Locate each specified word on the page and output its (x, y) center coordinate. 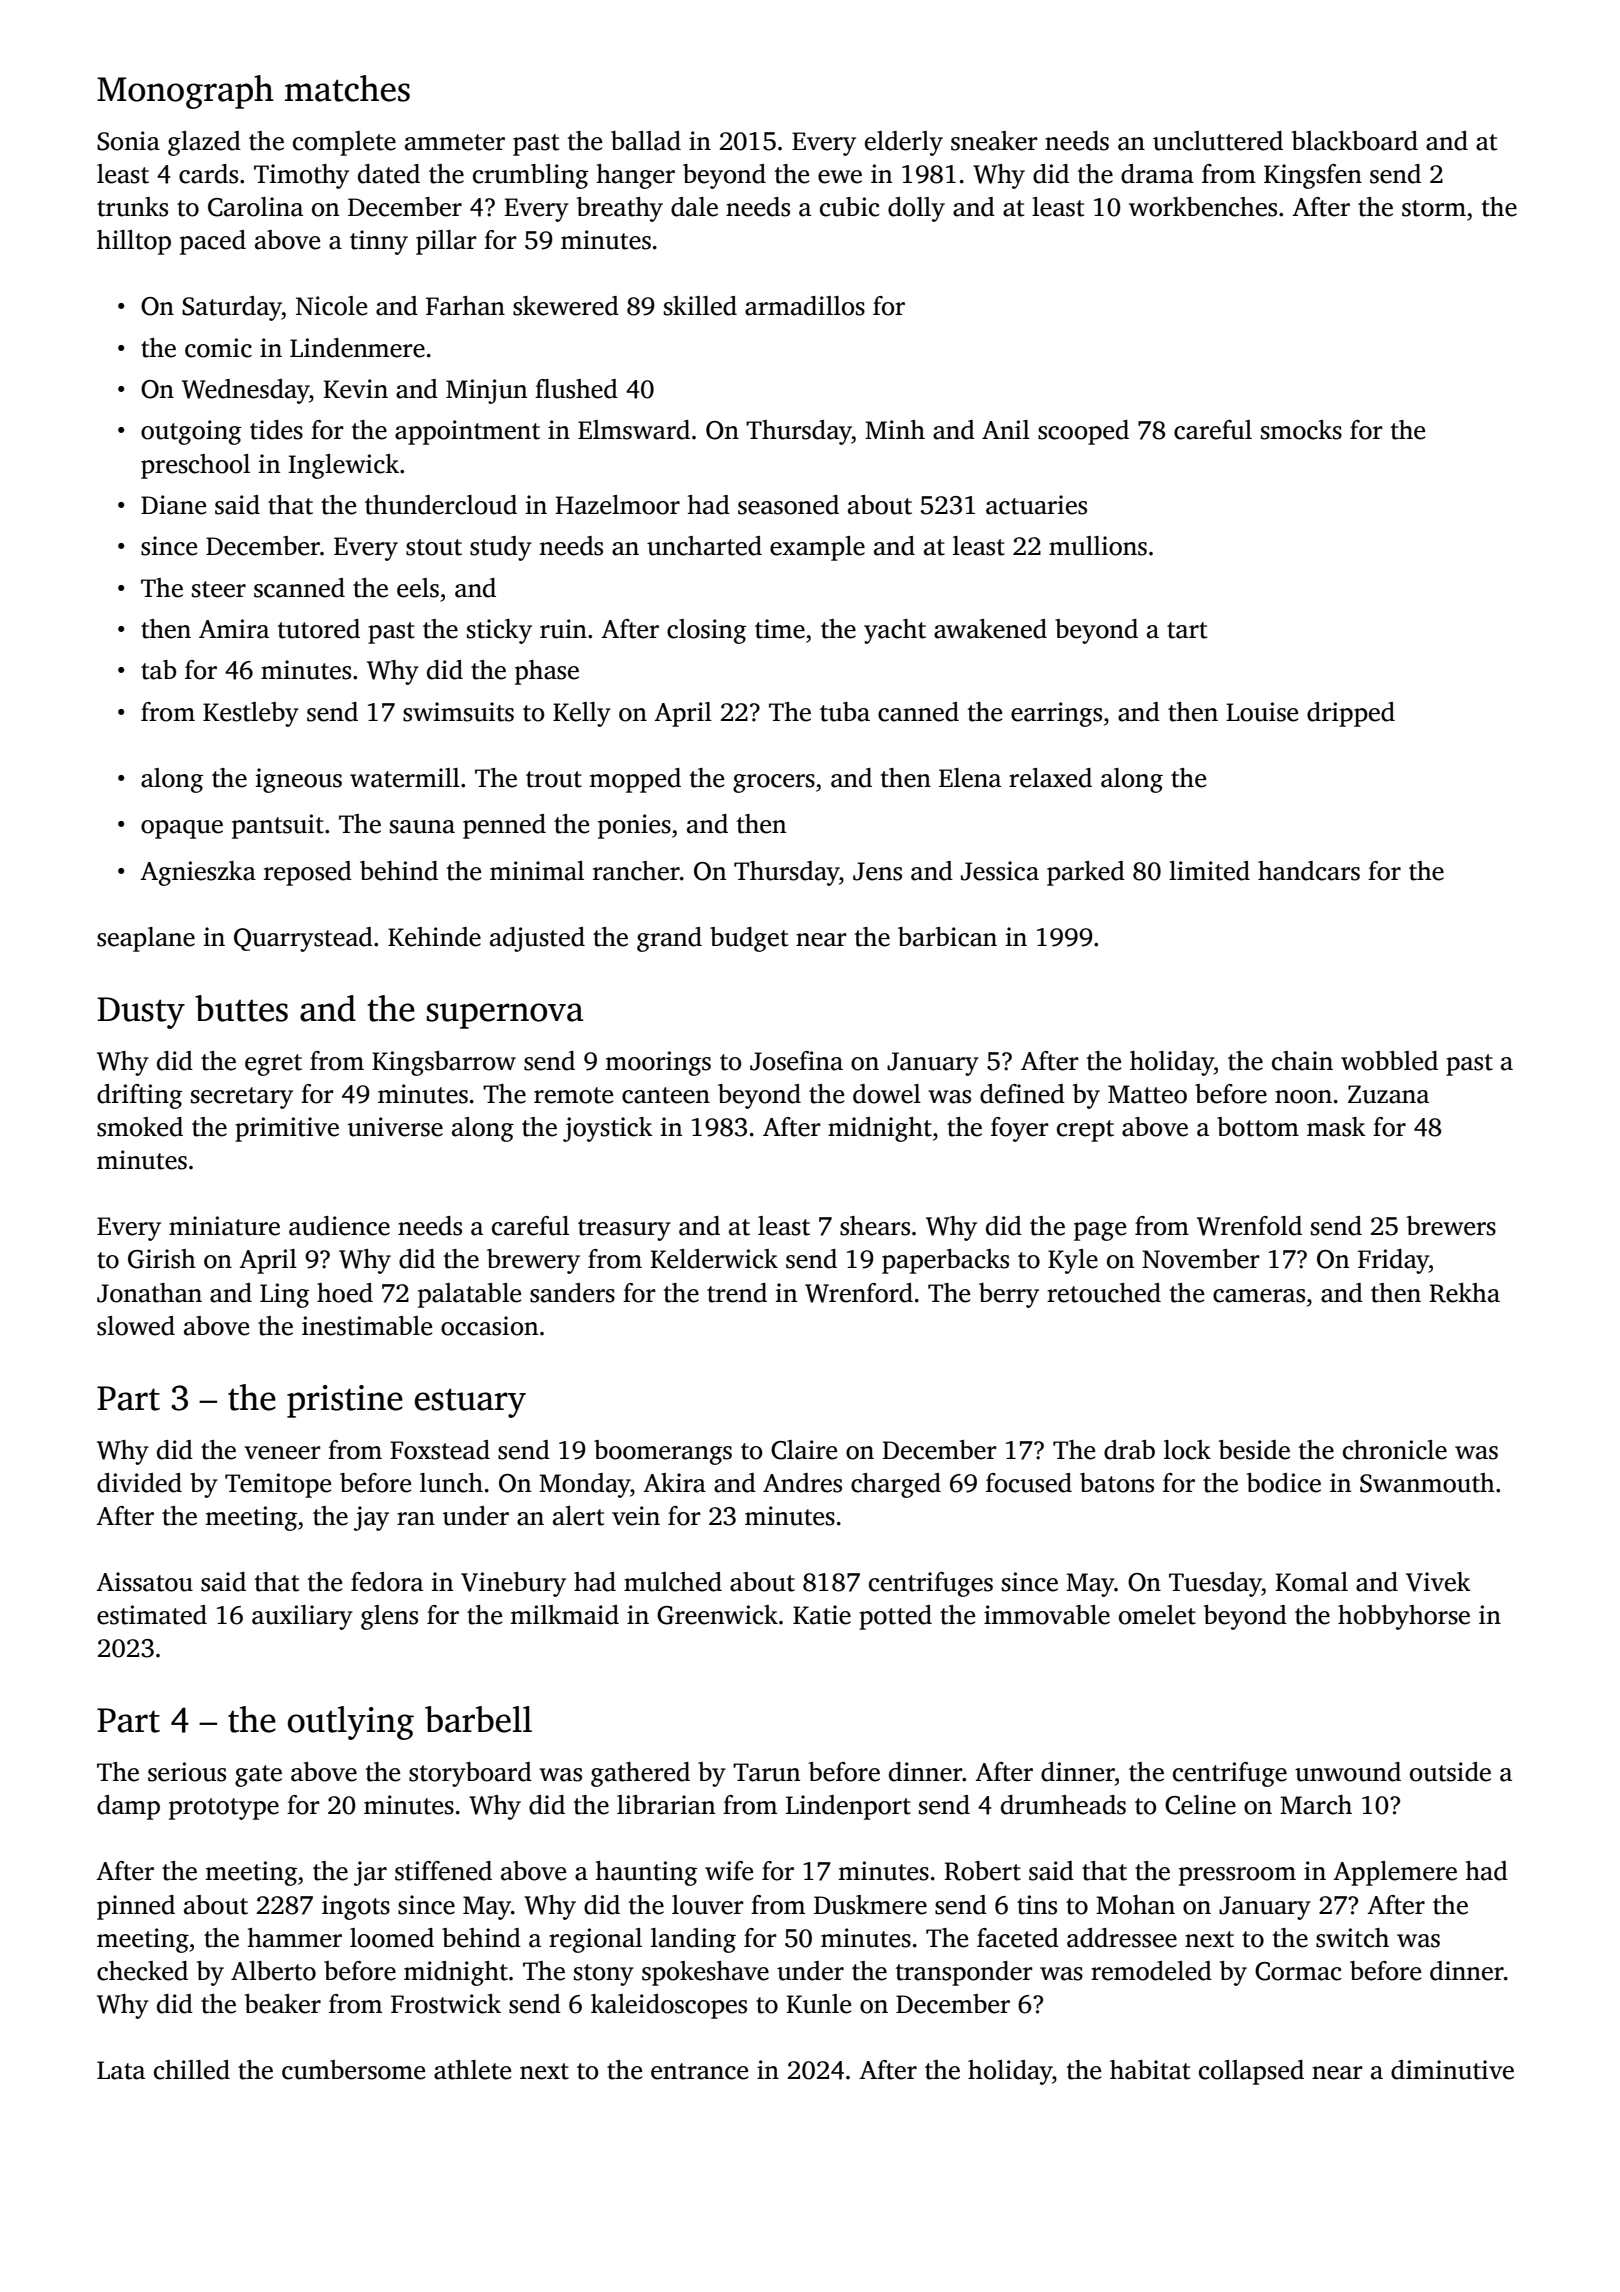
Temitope (278, 1485)
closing (706, 631)
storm (1434, 208)
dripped (1351, 714)
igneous (299, 780)
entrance (699, 2071)
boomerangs (663, 1452)
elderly (904, 143)
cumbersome (353, 2070)
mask (1336, 1127)
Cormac (1298, 1971)
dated (389, 174)
